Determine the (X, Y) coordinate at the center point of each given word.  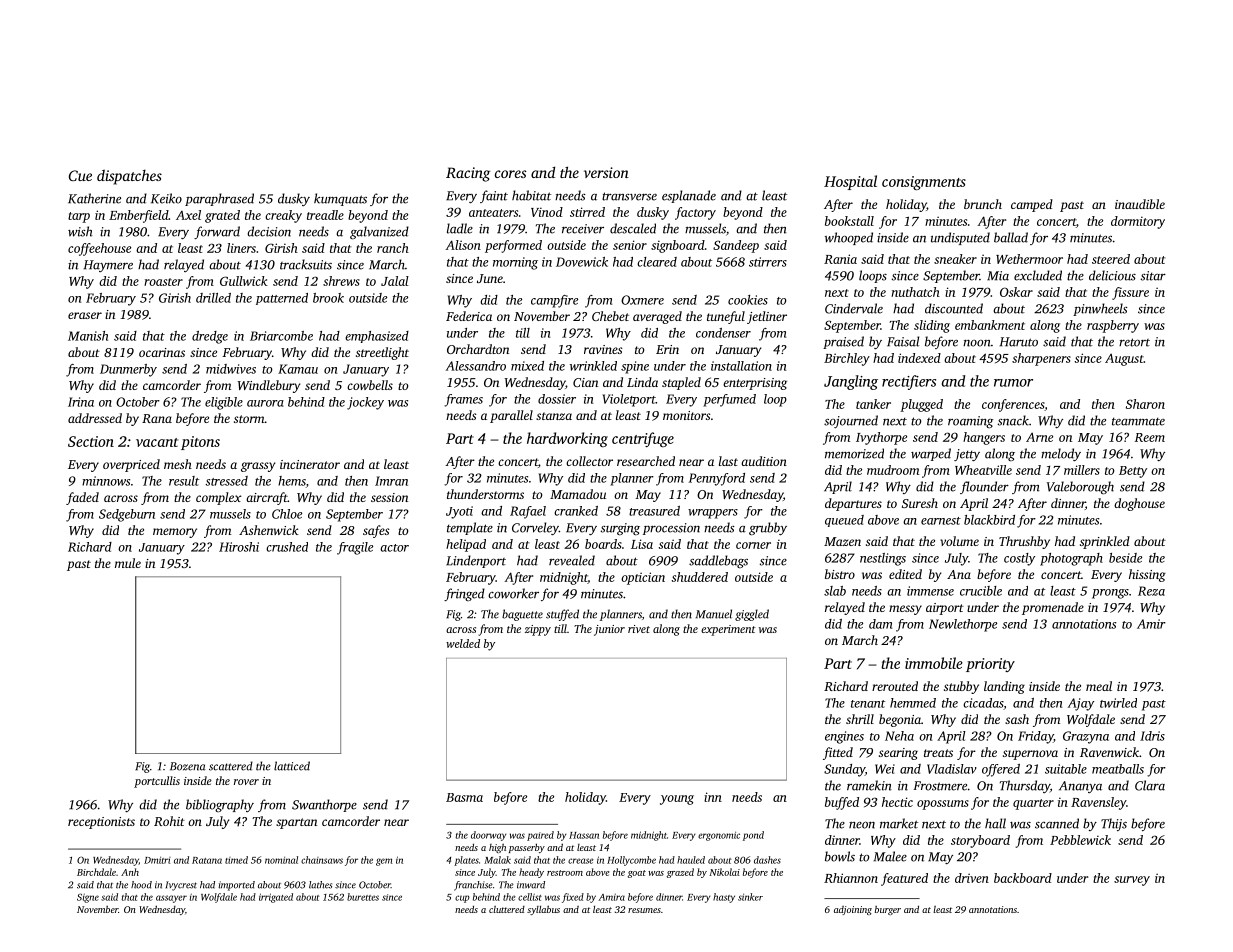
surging (620, 529)
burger (888, 910)
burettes (363, 897)
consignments (924, 183)
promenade (1053, 608)
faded (82, 498)
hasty (724, 898)
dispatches (129, 177)
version (606, 172)
